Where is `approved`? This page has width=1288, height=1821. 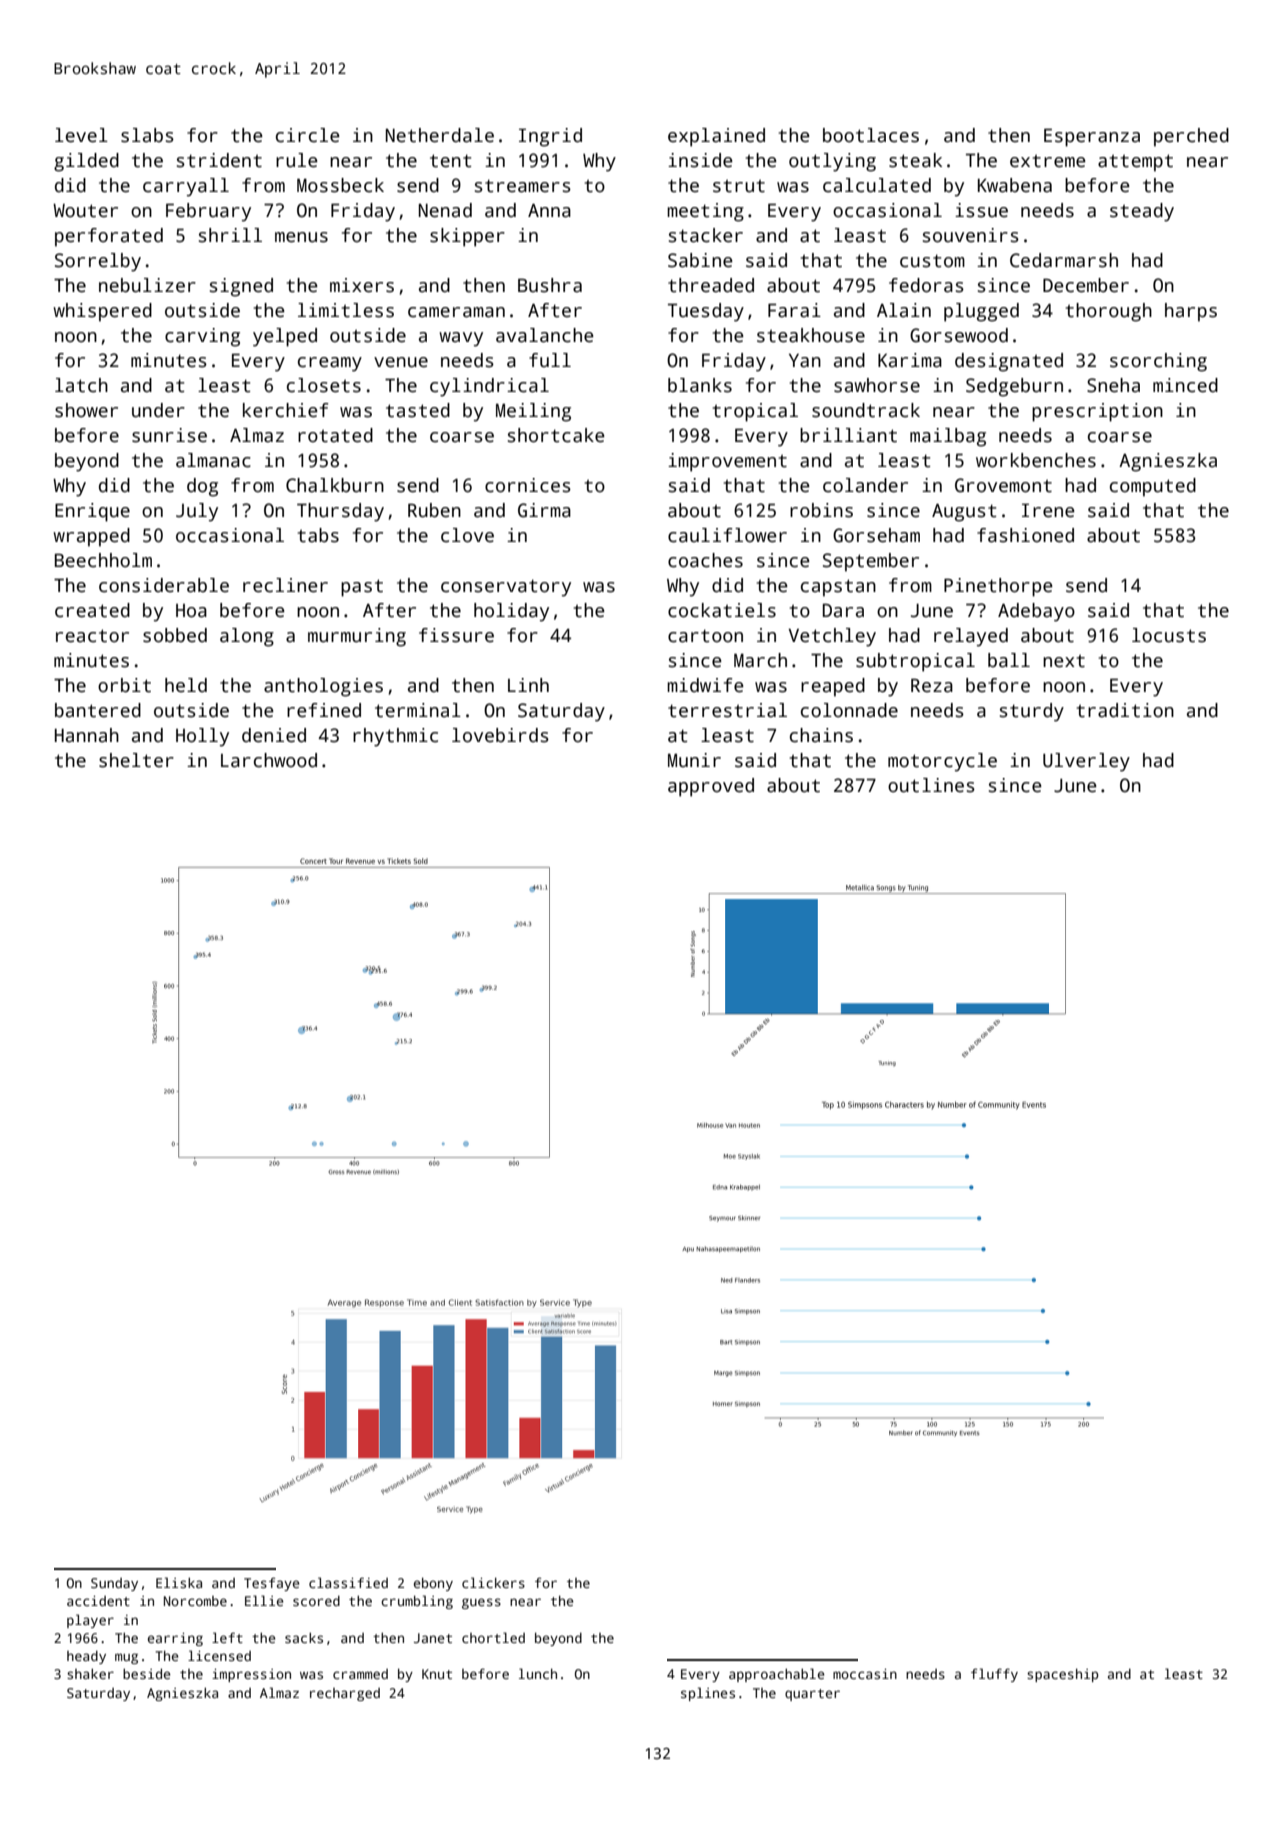 approved is located at coordinates (711, 787).
